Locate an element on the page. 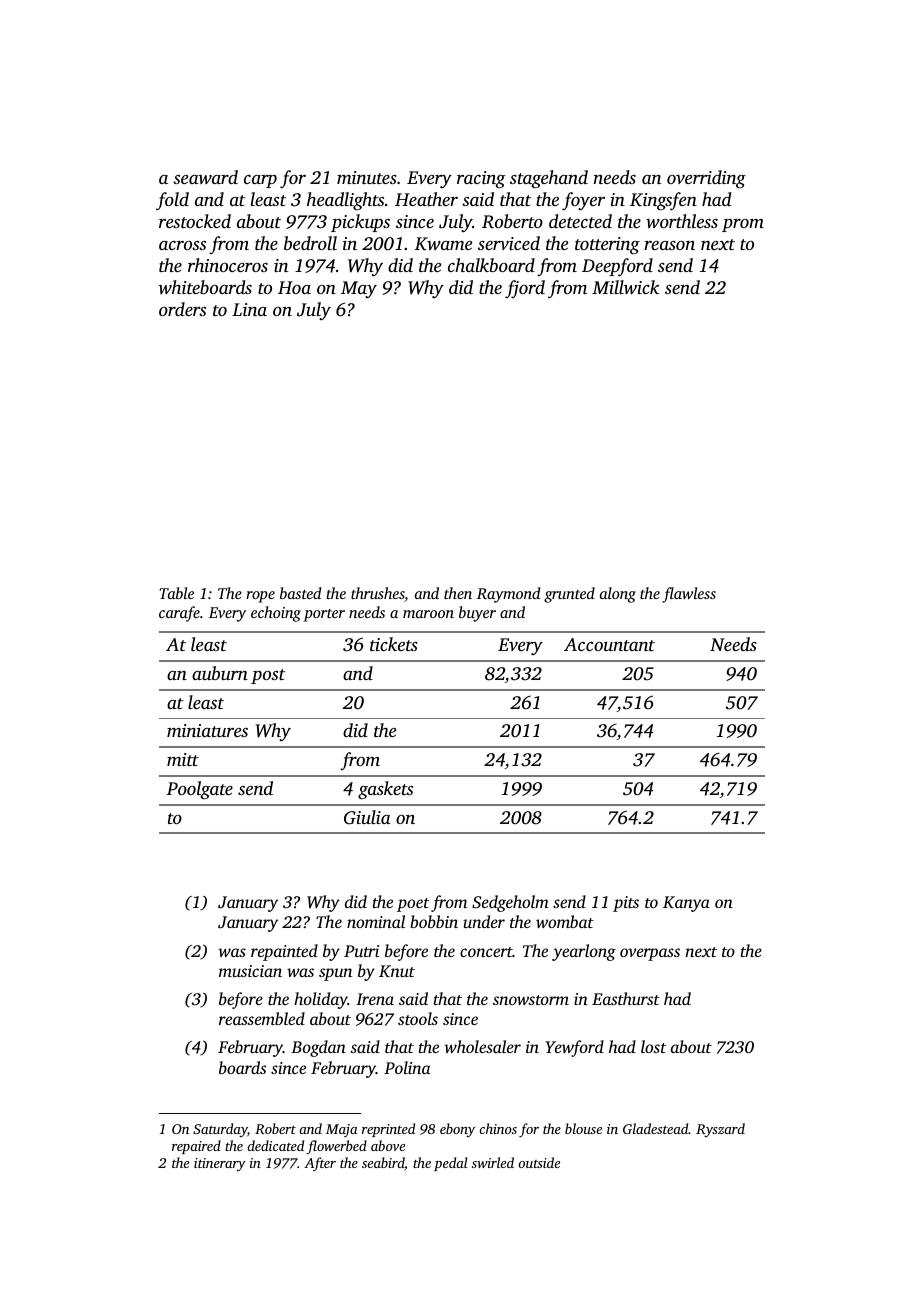  After is located at coordinates (320, 1164).
